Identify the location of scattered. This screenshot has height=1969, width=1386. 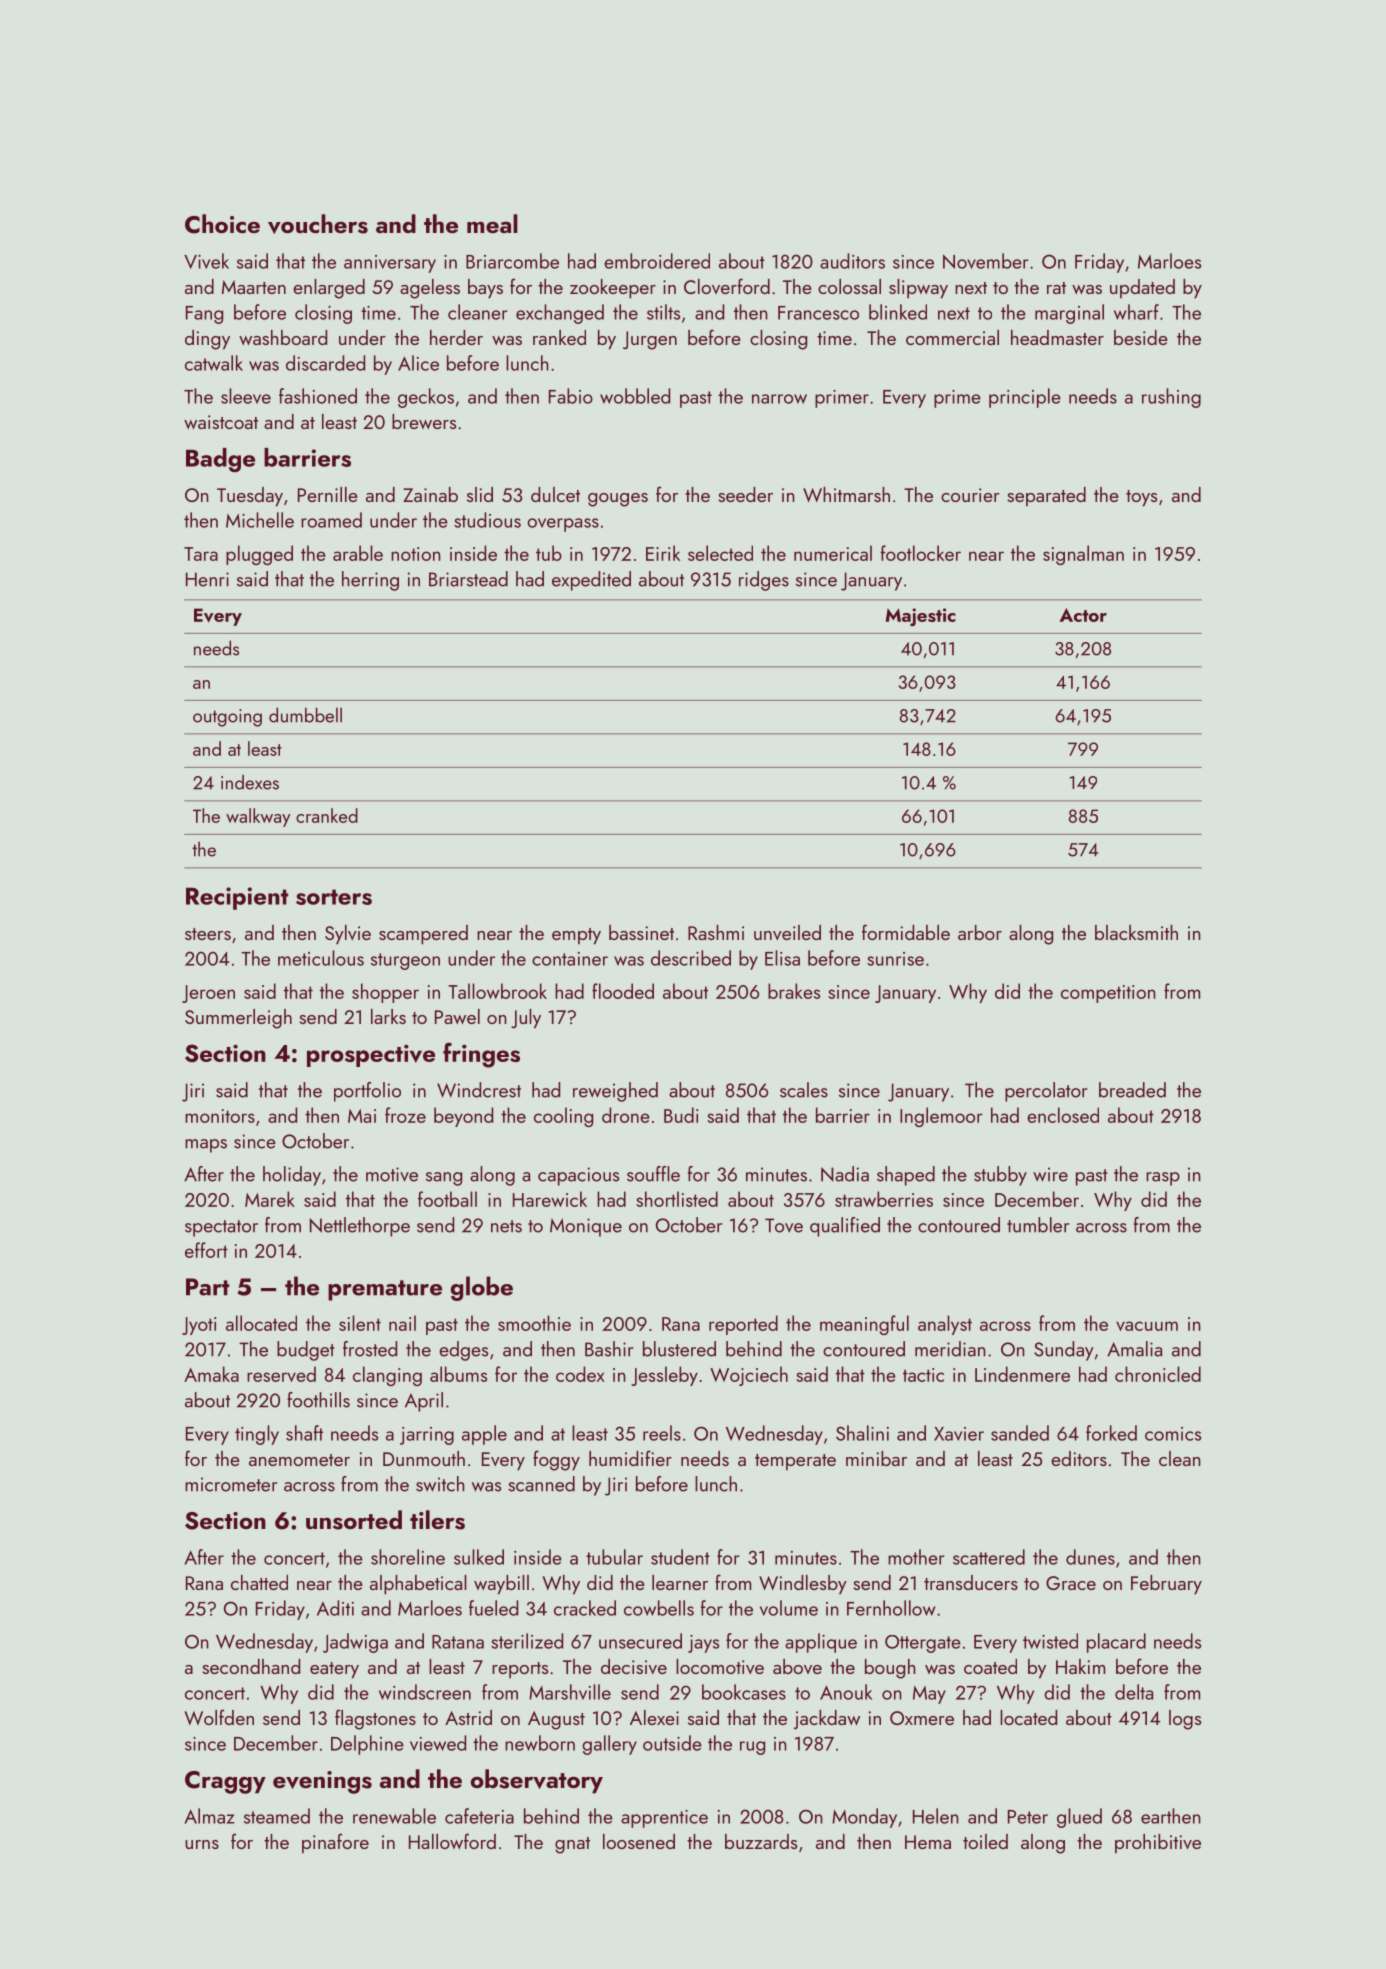
(989, 1557).
